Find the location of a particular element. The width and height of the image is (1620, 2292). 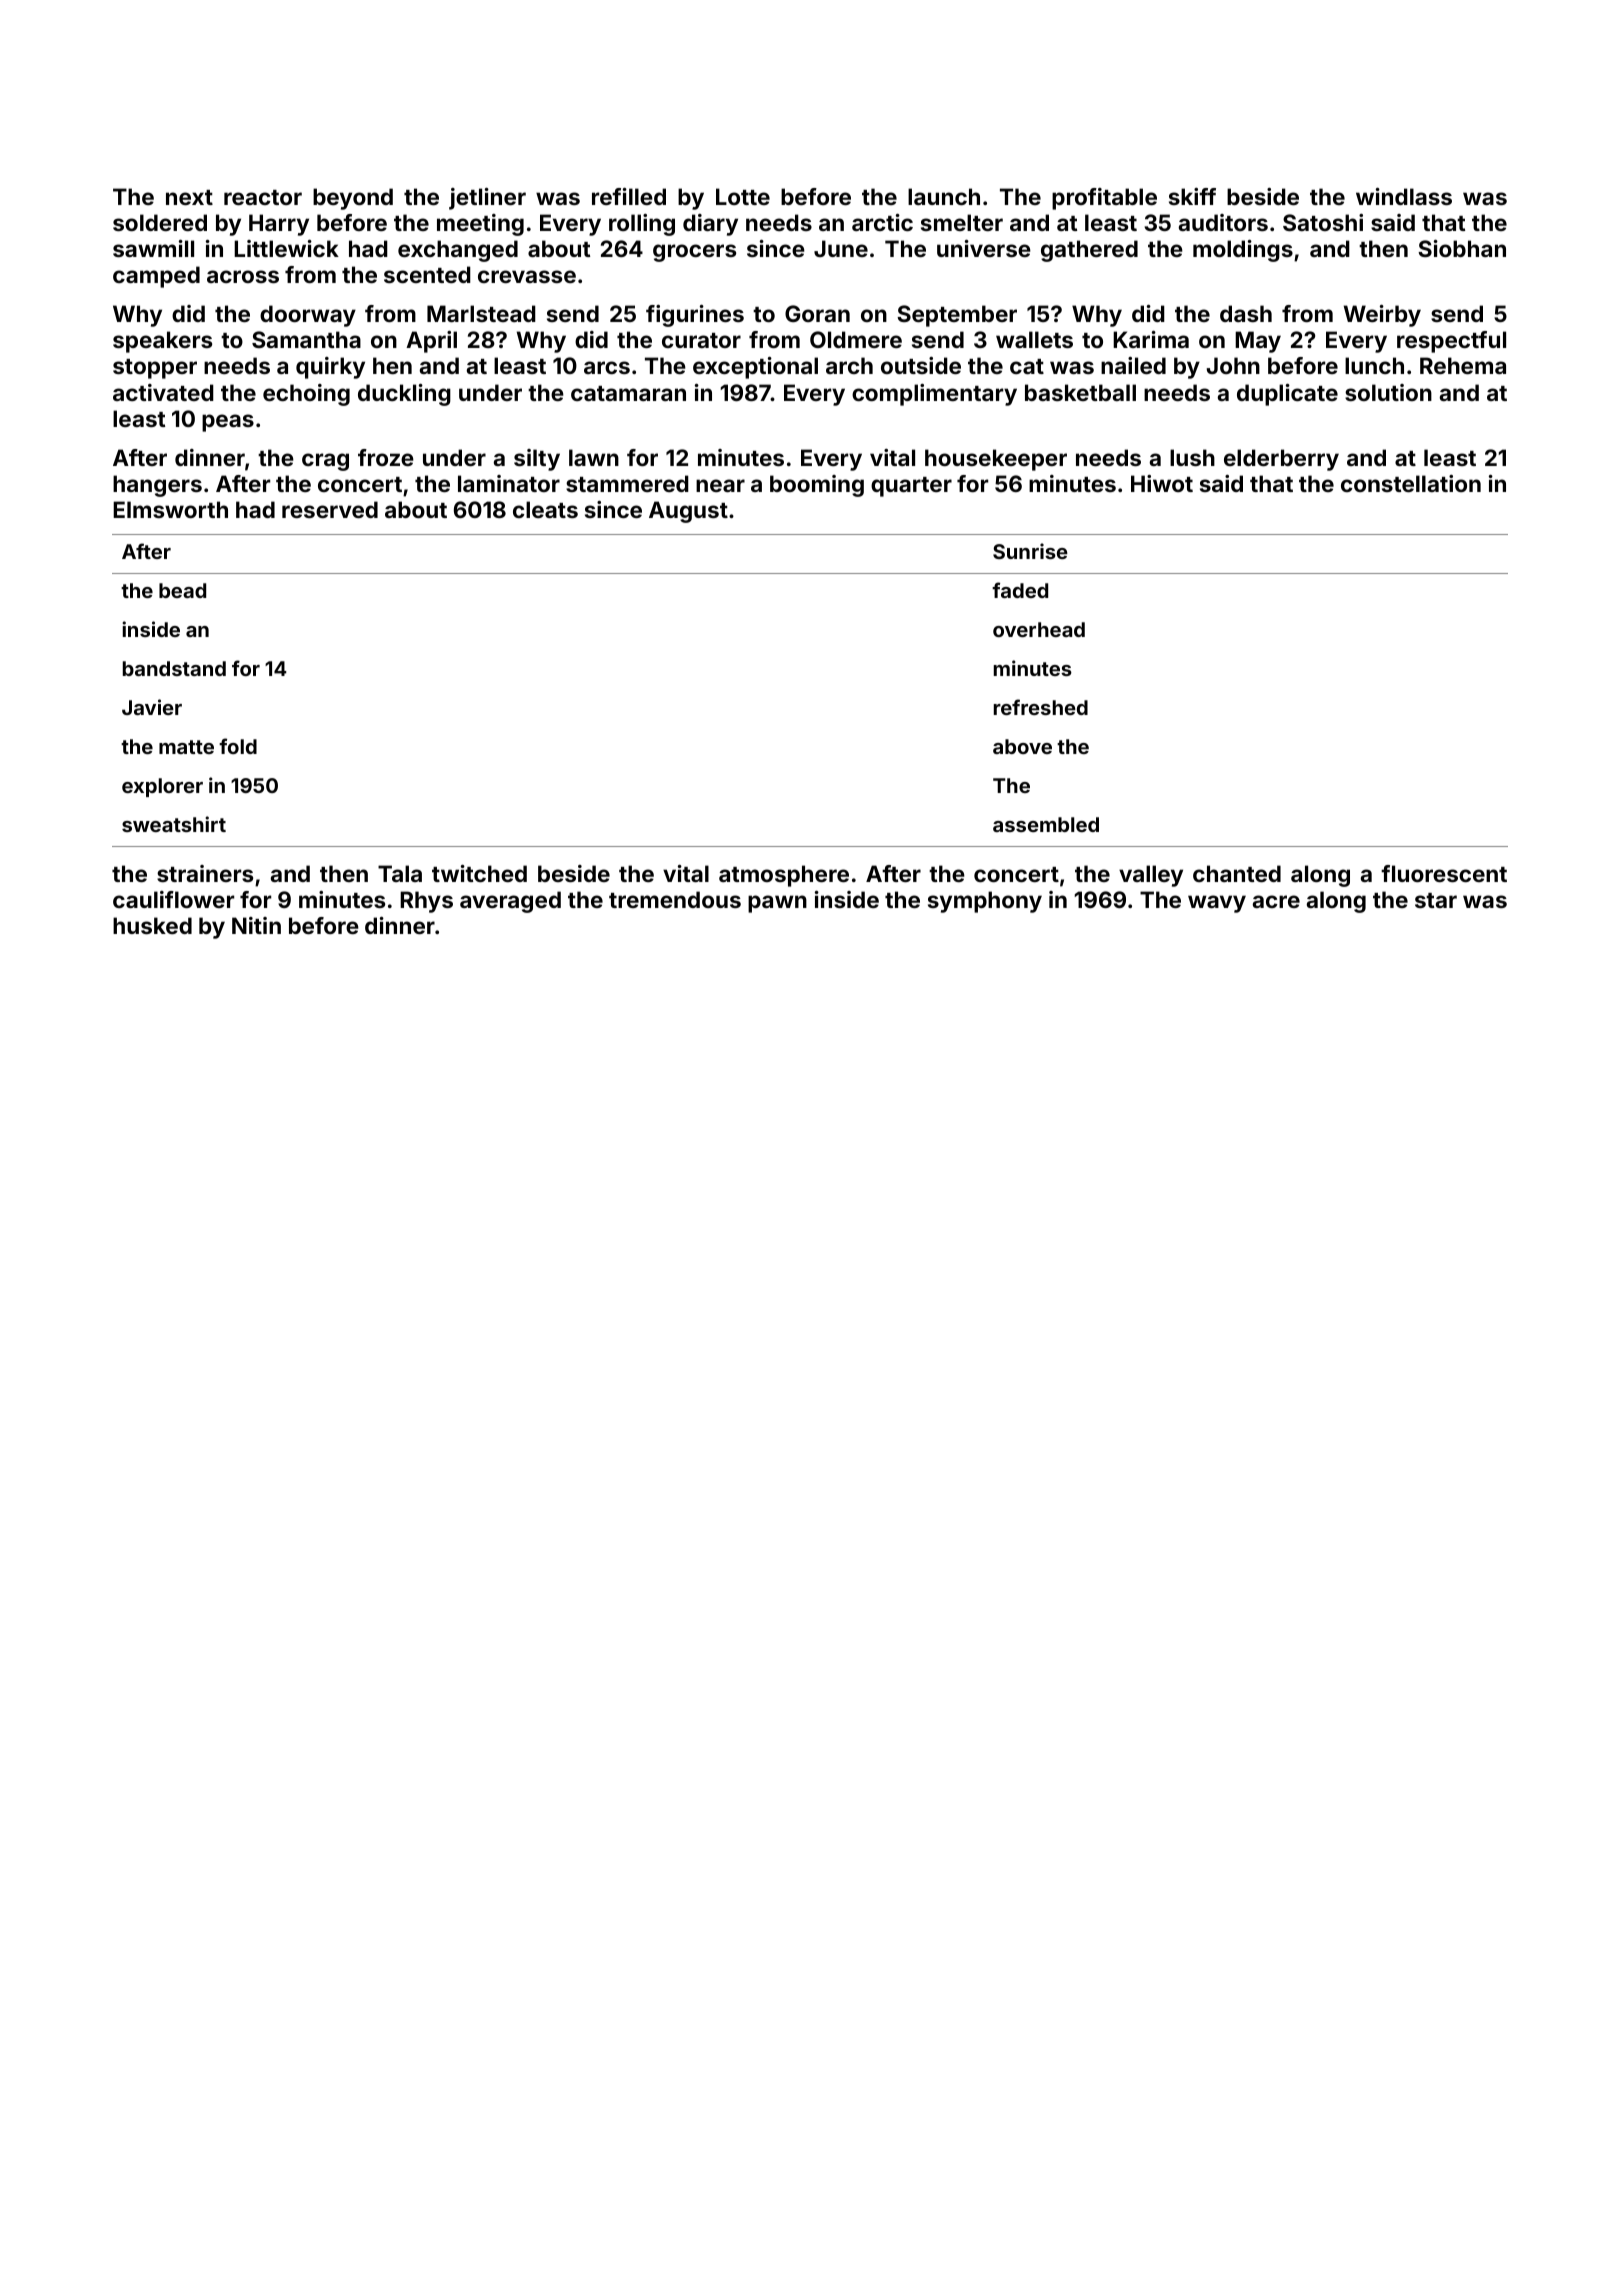

cauliflower is located at coordinates (173, 899).
